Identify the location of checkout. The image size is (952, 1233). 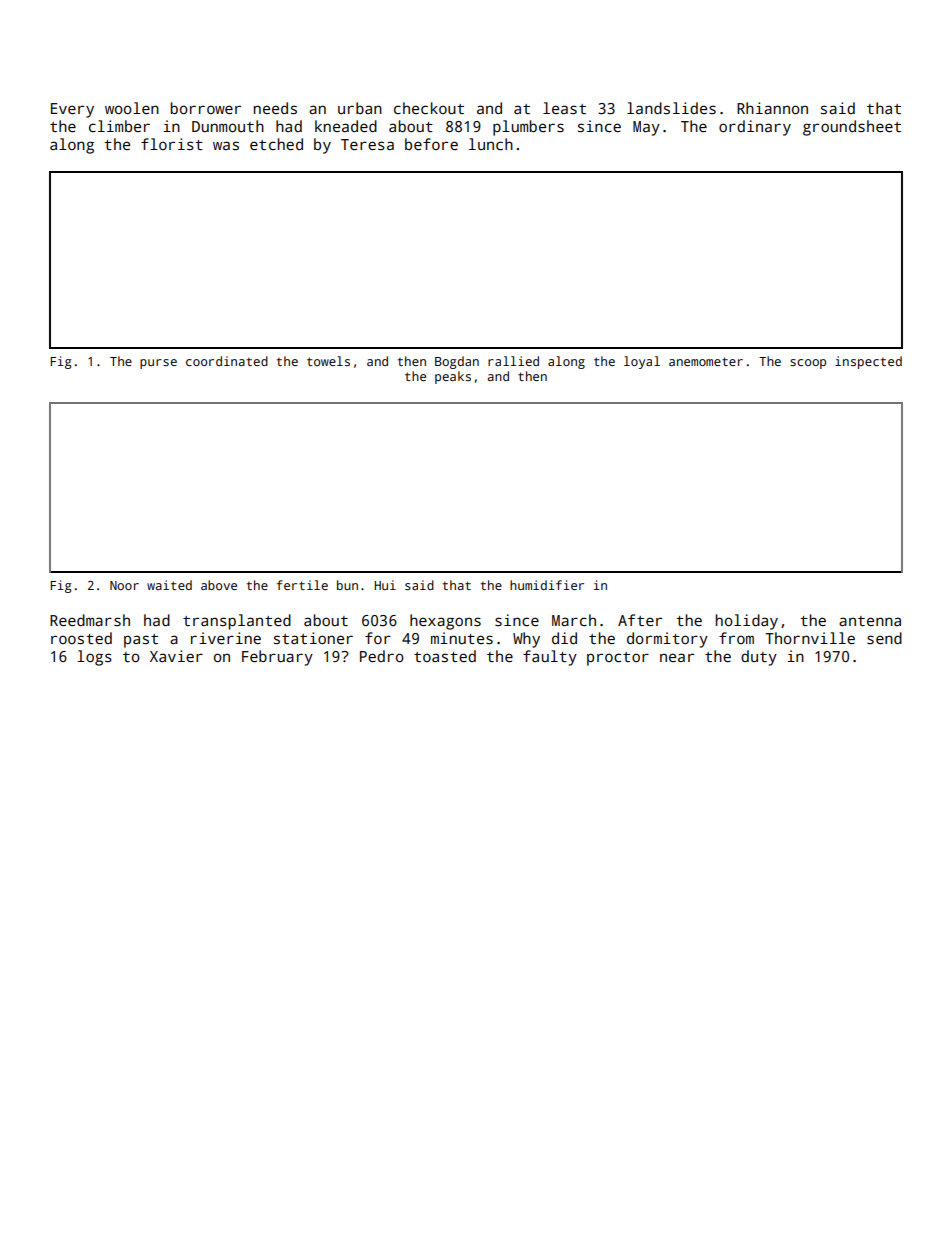
(429, 108).
